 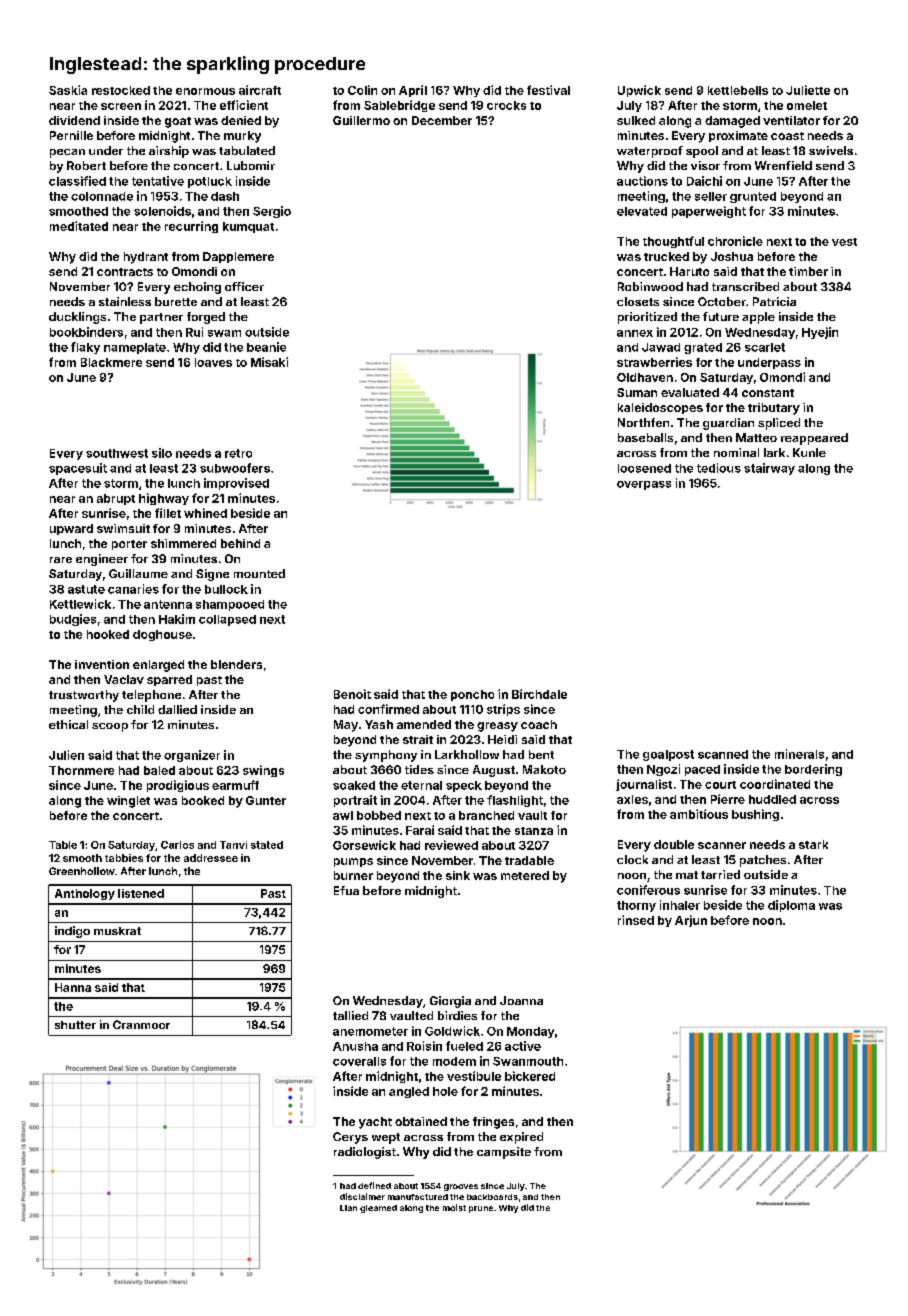 What do you see at coordinates (723, 754) in the page?
I see `scanned` at bounding box center [723, 754].
